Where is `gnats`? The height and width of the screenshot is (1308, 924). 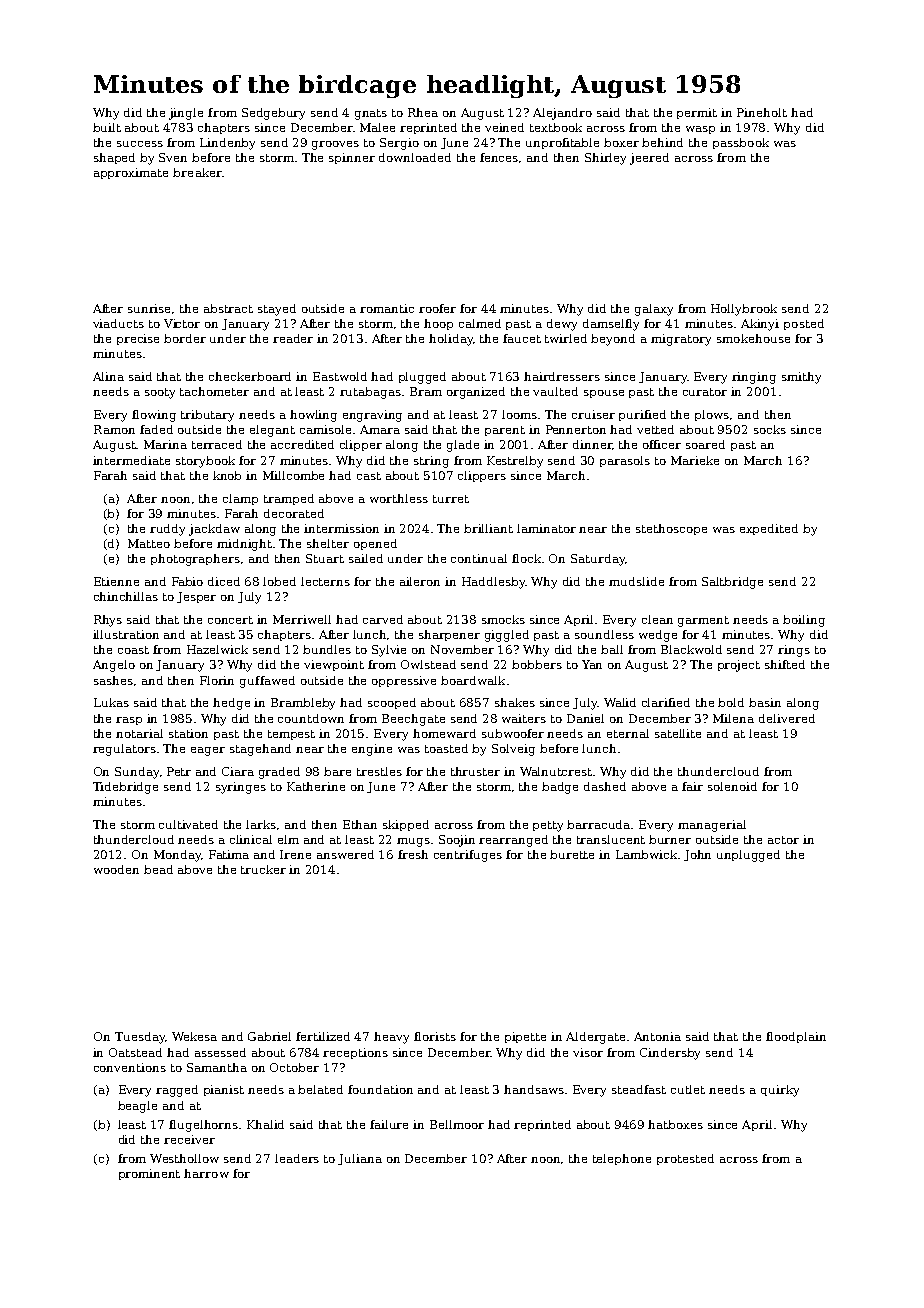
gnats is located at coordinates (371, 114).
